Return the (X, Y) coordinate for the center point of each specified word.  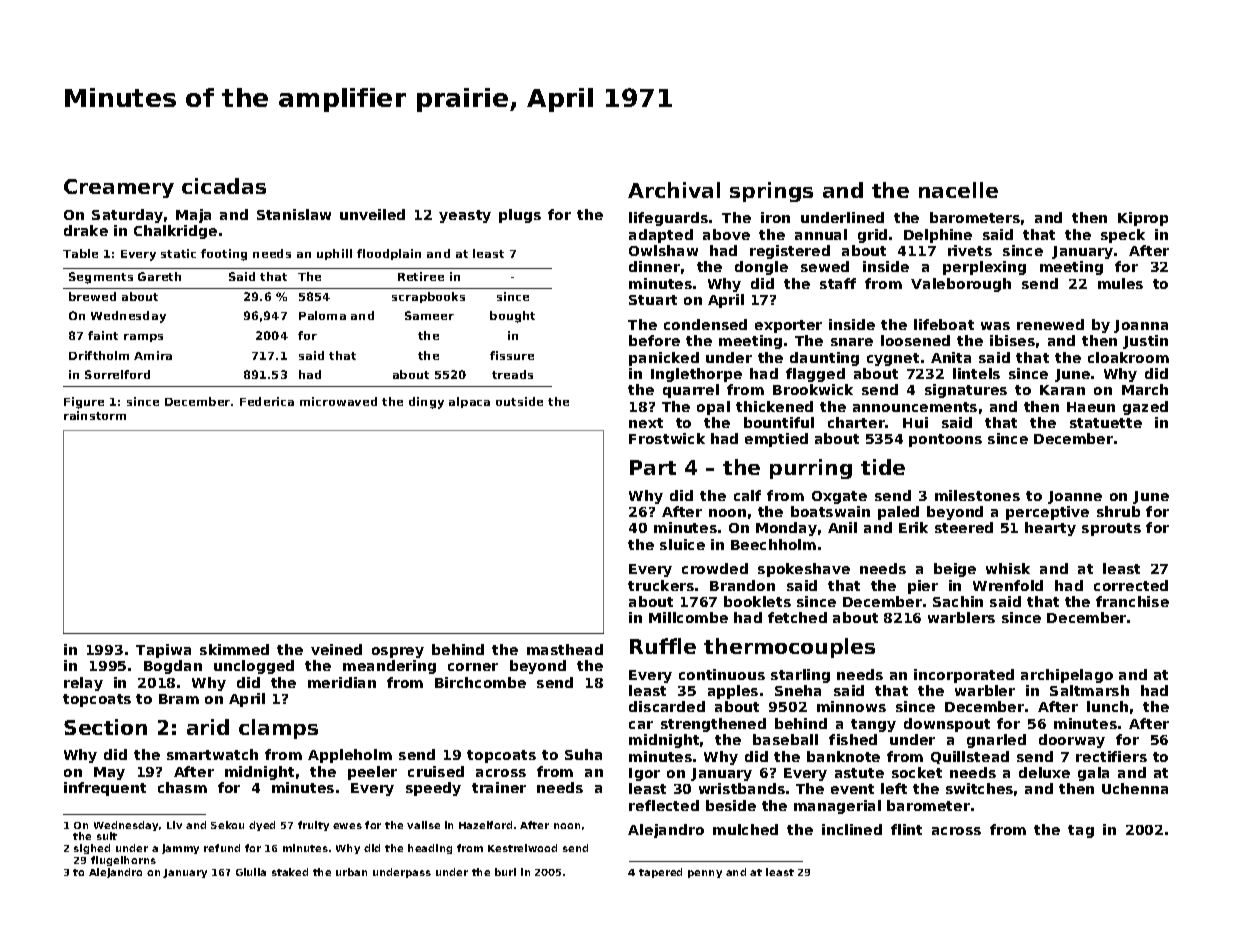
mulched (745, 829)
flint (906, 829)
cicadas (224, 186)
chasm (182, 787)
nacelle (958, 190)
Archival (674, 190)
